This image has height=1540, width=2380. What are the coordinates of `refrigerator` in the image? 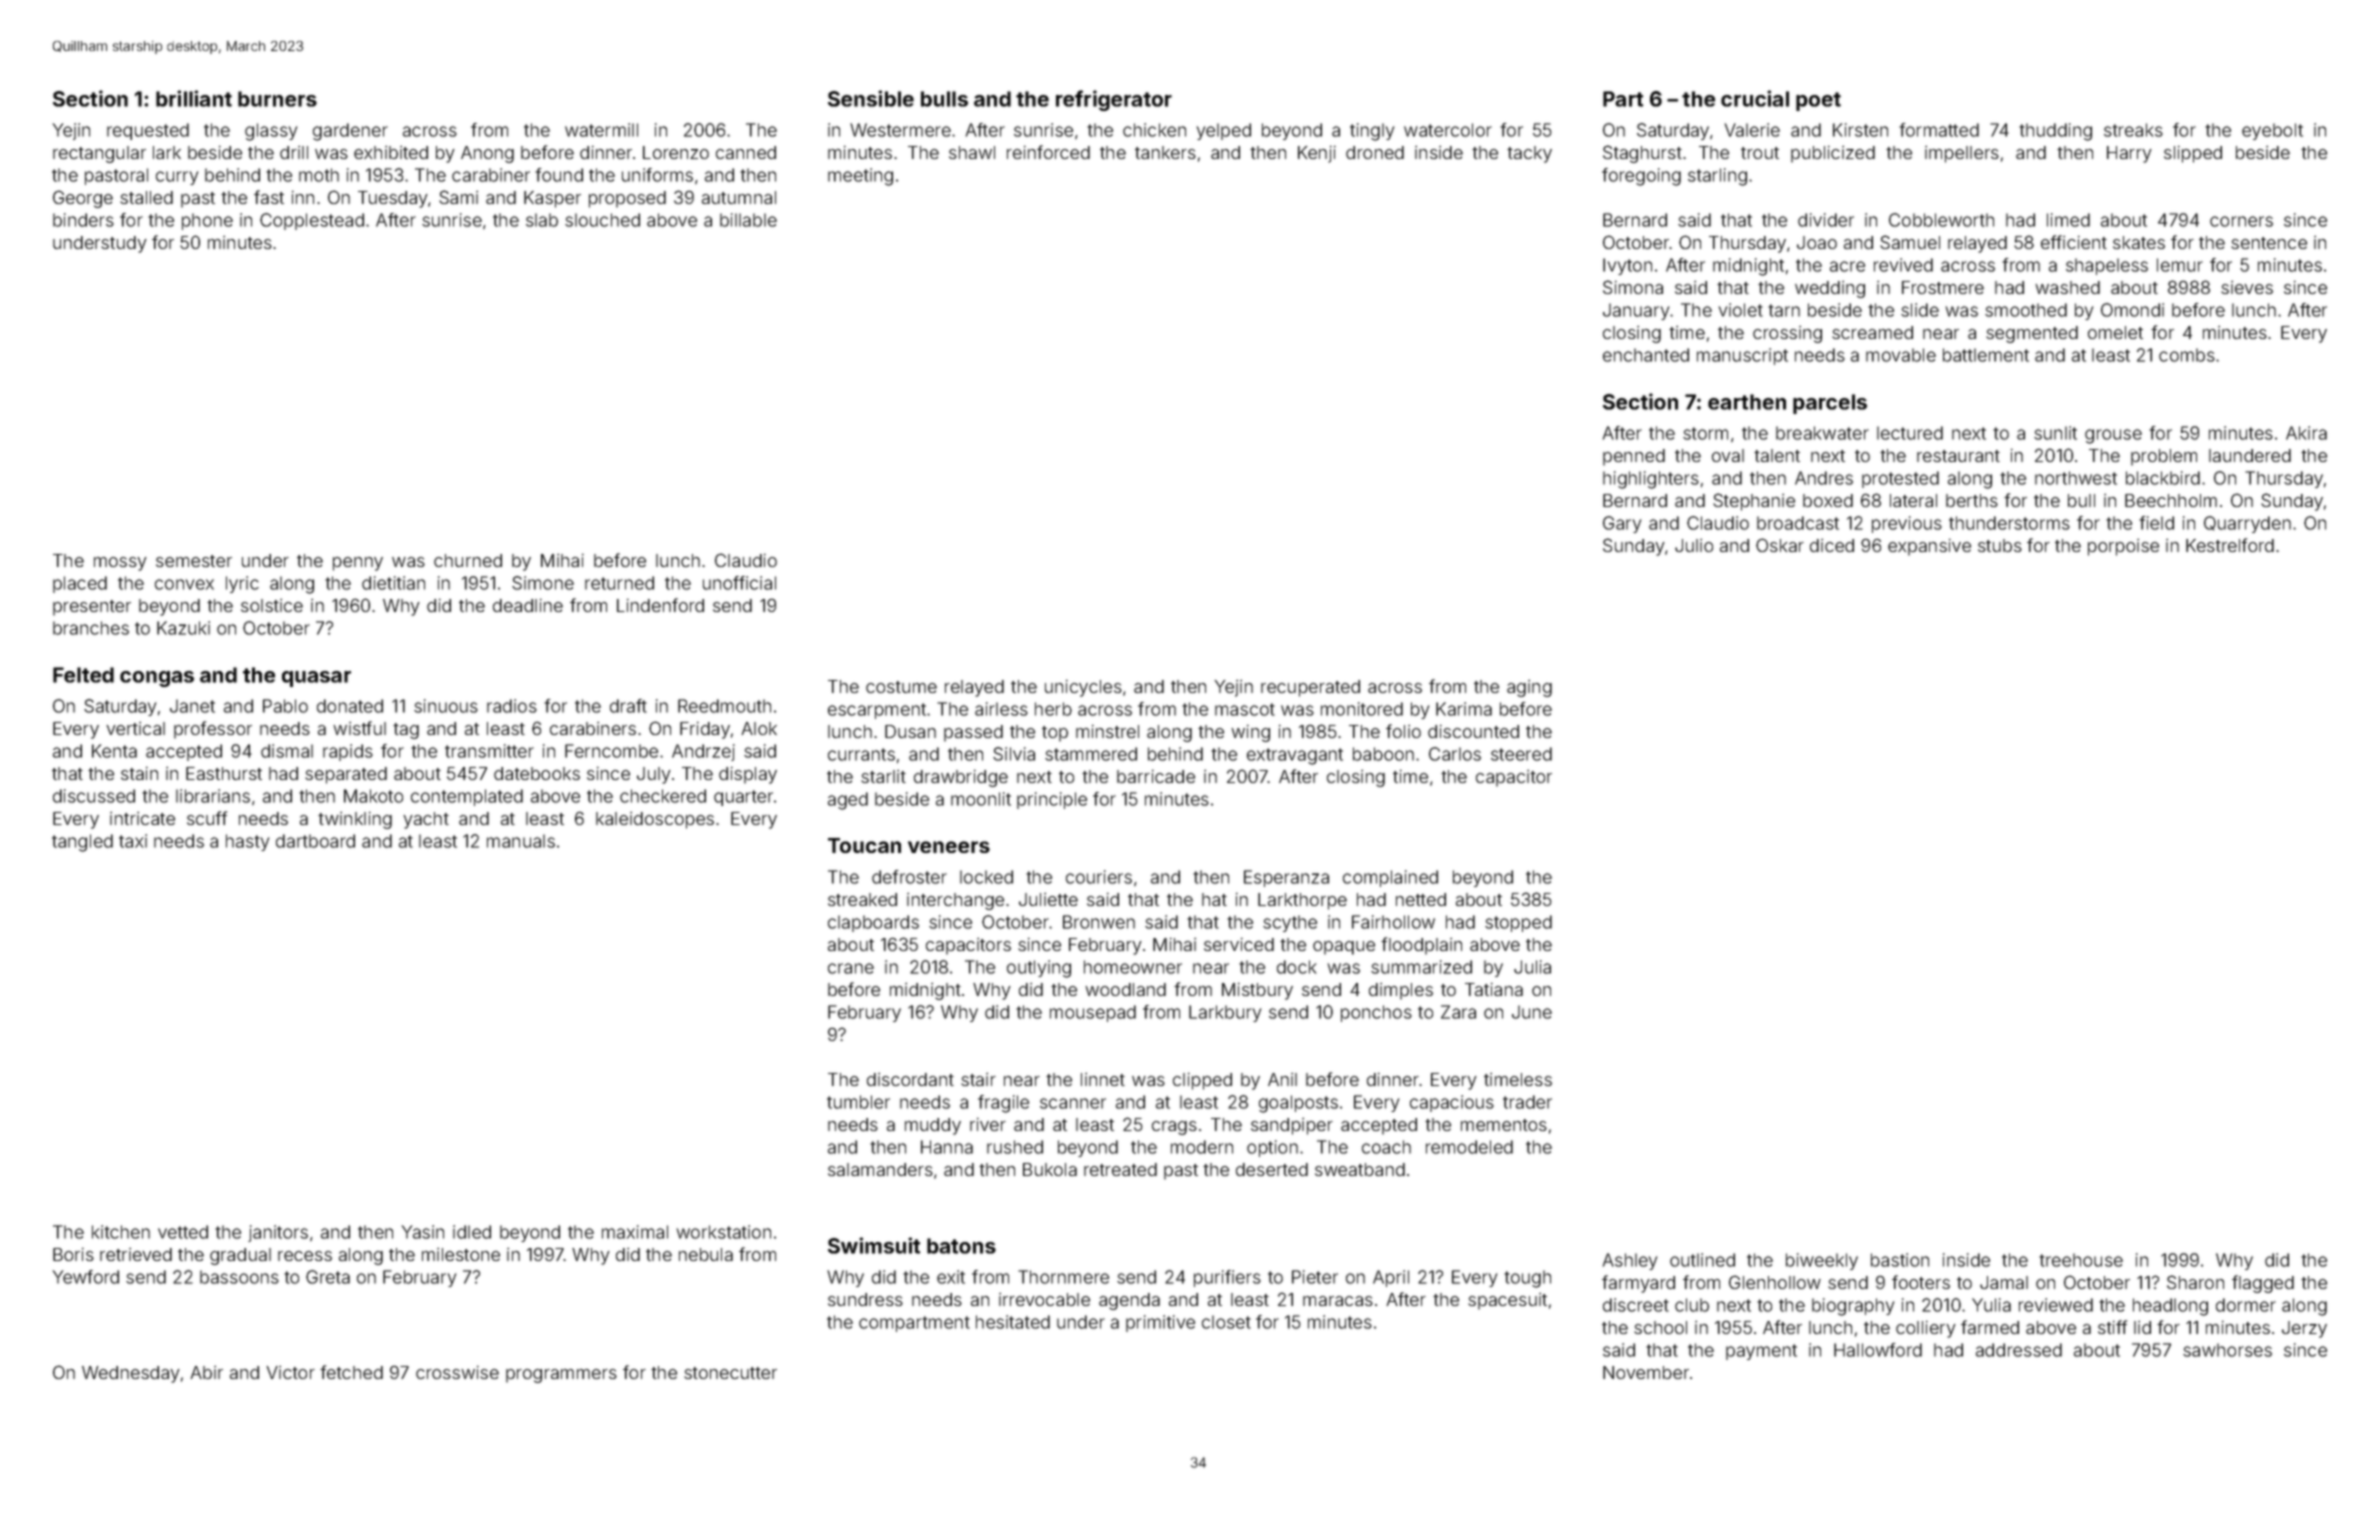 It's located at (1114, 100).
